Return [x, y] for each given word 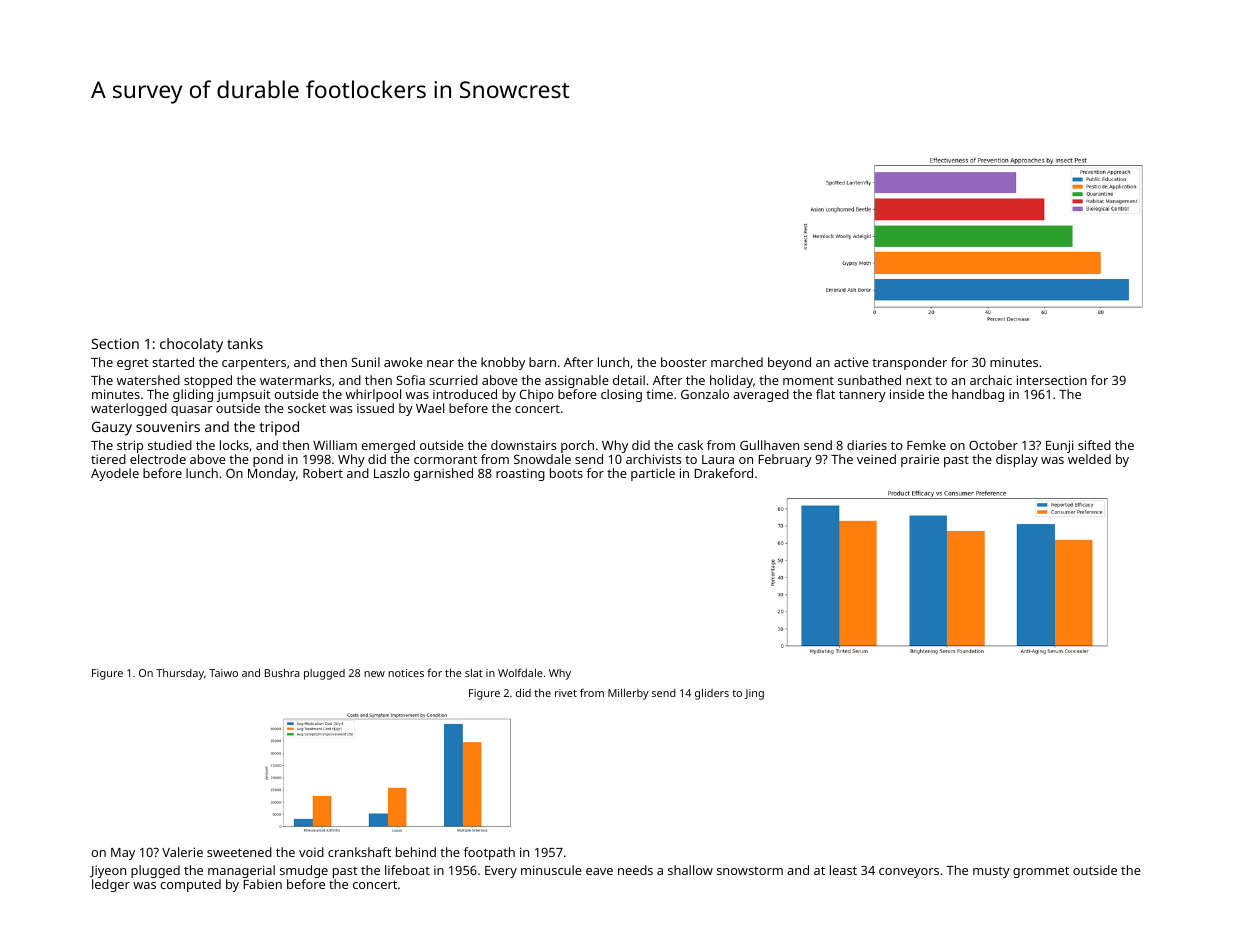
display [1017, 460]
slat [474, 672]
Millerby [628, 694]
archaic [991, 380]
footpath [489, 853]
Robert [323, 473]
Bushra [282, 672]
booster [684, 362]
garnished [443, 474]
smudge [304, 871]
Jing [754, 694]
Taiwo [223, 673]
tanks [245, 343]
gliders [712, 694]
